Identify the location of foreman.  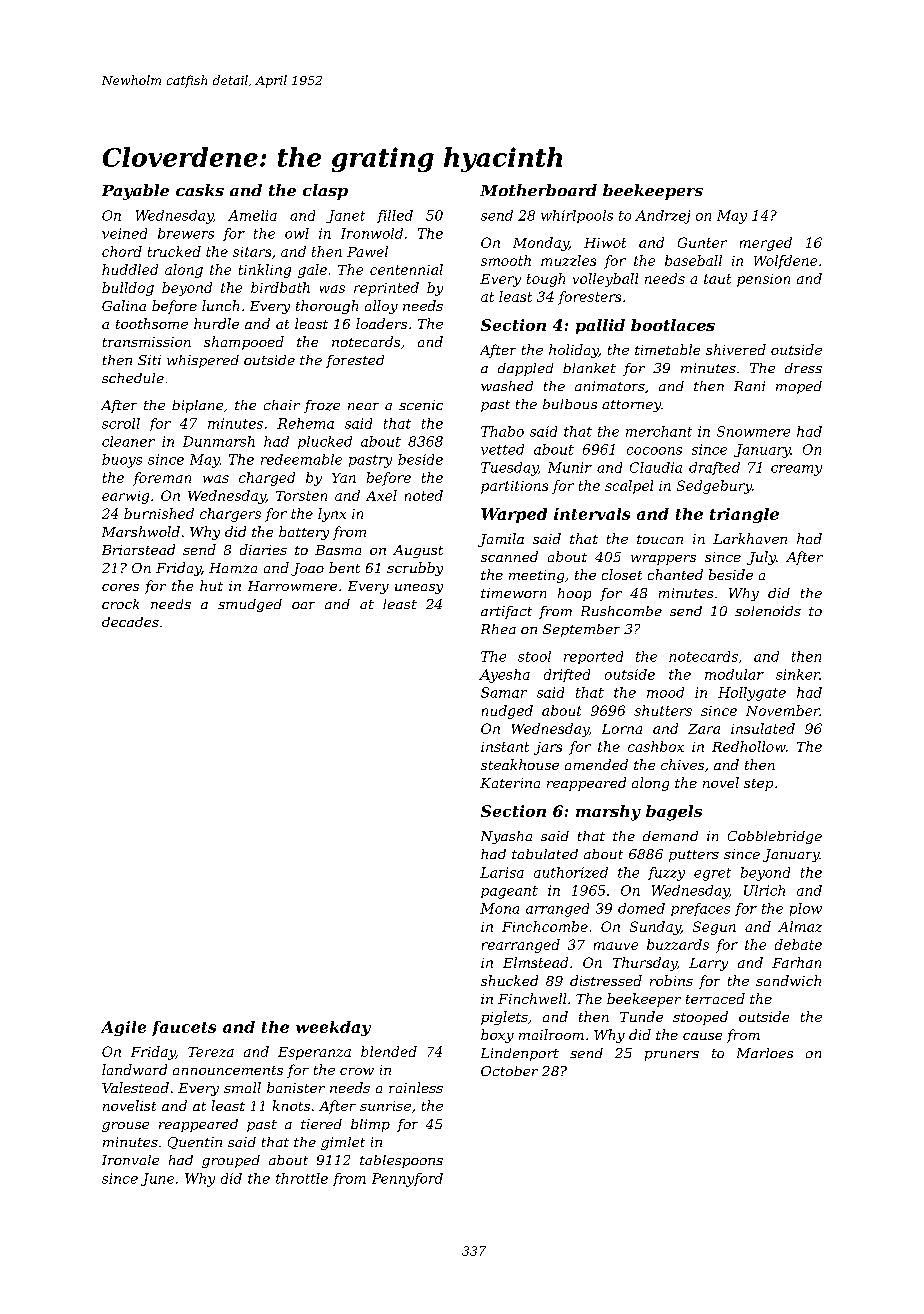
(162, 479).
